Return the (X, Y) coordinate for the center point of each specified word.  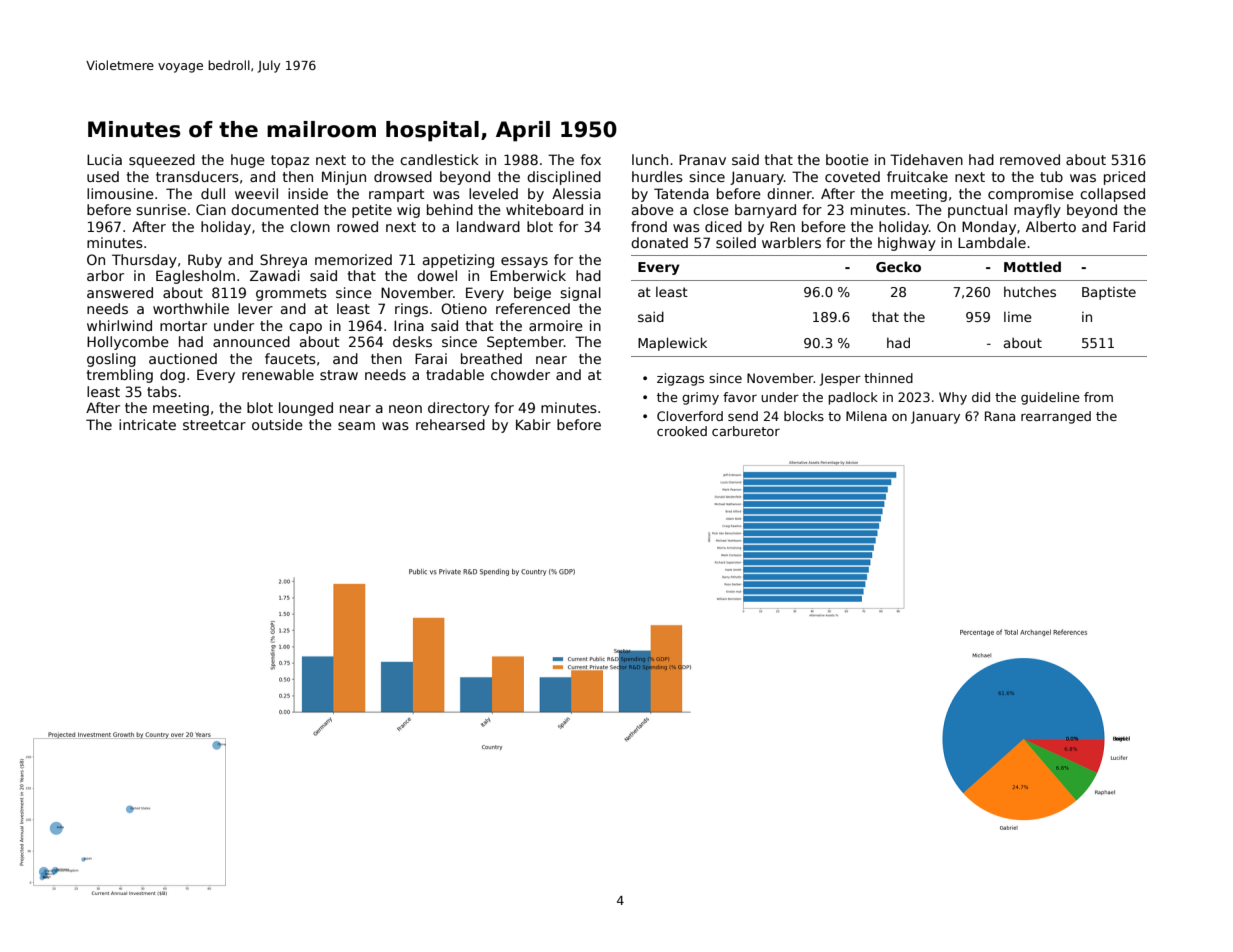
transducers (197, 176)
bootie (847, 159)
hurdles (657, 176)
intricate (147, 424)
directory (459, 409)
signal (580, 294)
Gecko (898, 266)
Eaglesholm (195, 277)
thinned (888, 378)
